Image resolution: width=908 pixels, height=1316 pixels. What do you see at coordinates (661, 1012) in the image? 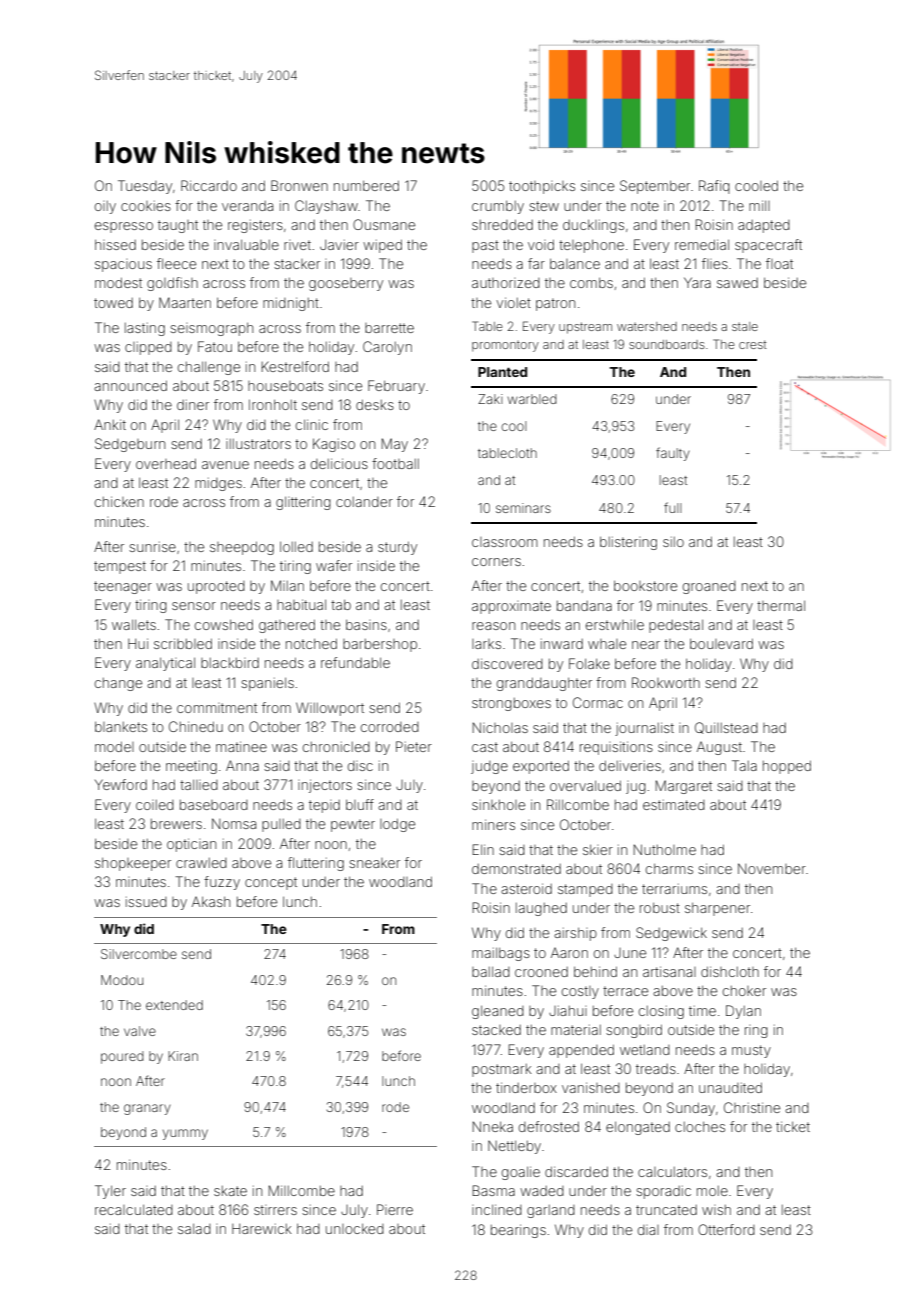
I see `closing` at bounding box center [661, 1012].
